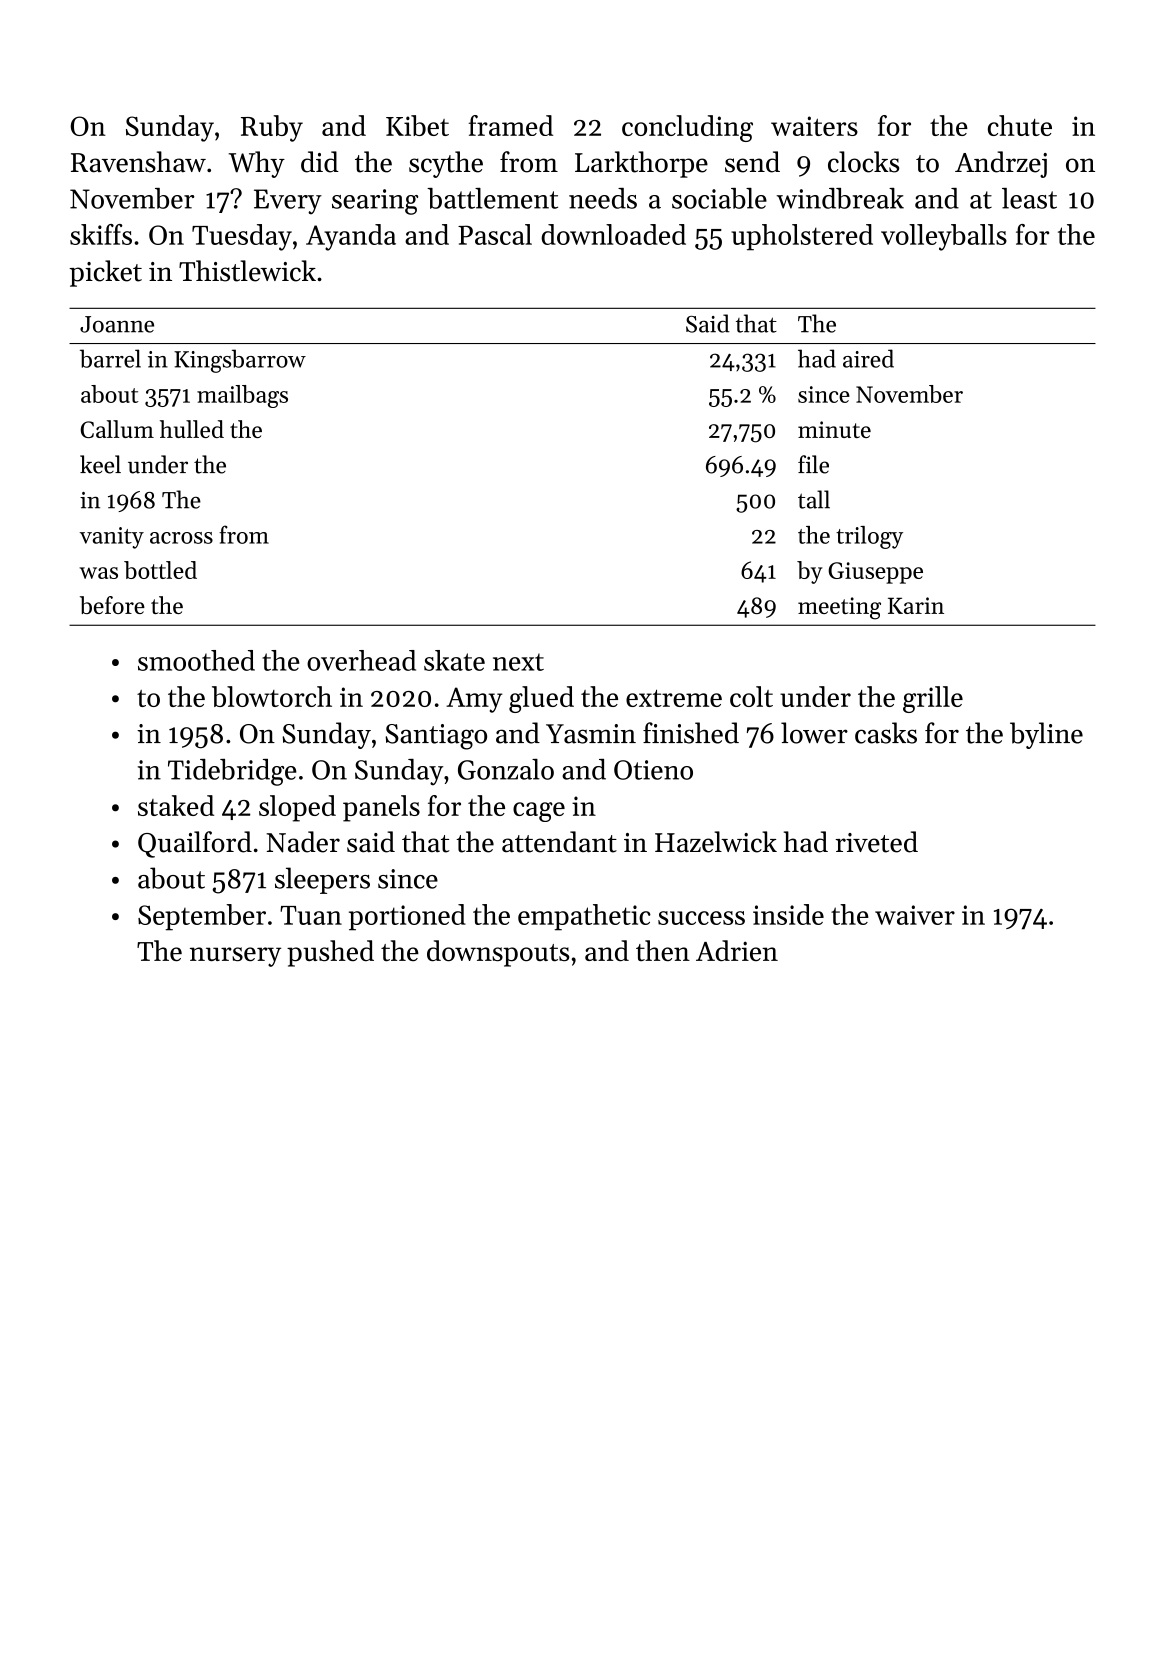 The image size is (1165, 1654). Describe the element at coordinates (915, 915) in the screenshot. I see `waiver` at that location.
